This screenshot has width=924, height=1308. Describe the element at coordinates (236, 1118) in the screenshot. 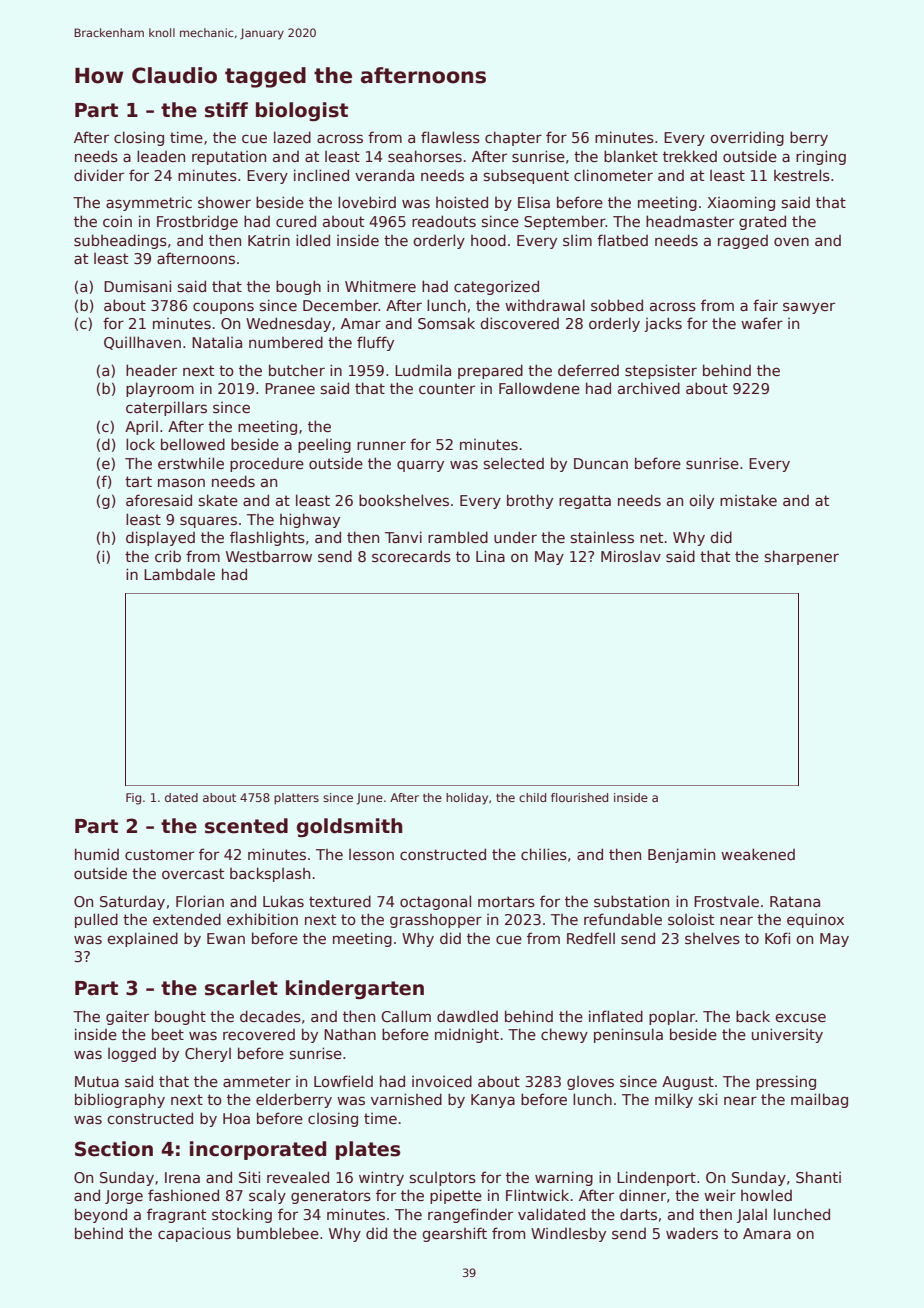

I see `Hoa` at that location.
